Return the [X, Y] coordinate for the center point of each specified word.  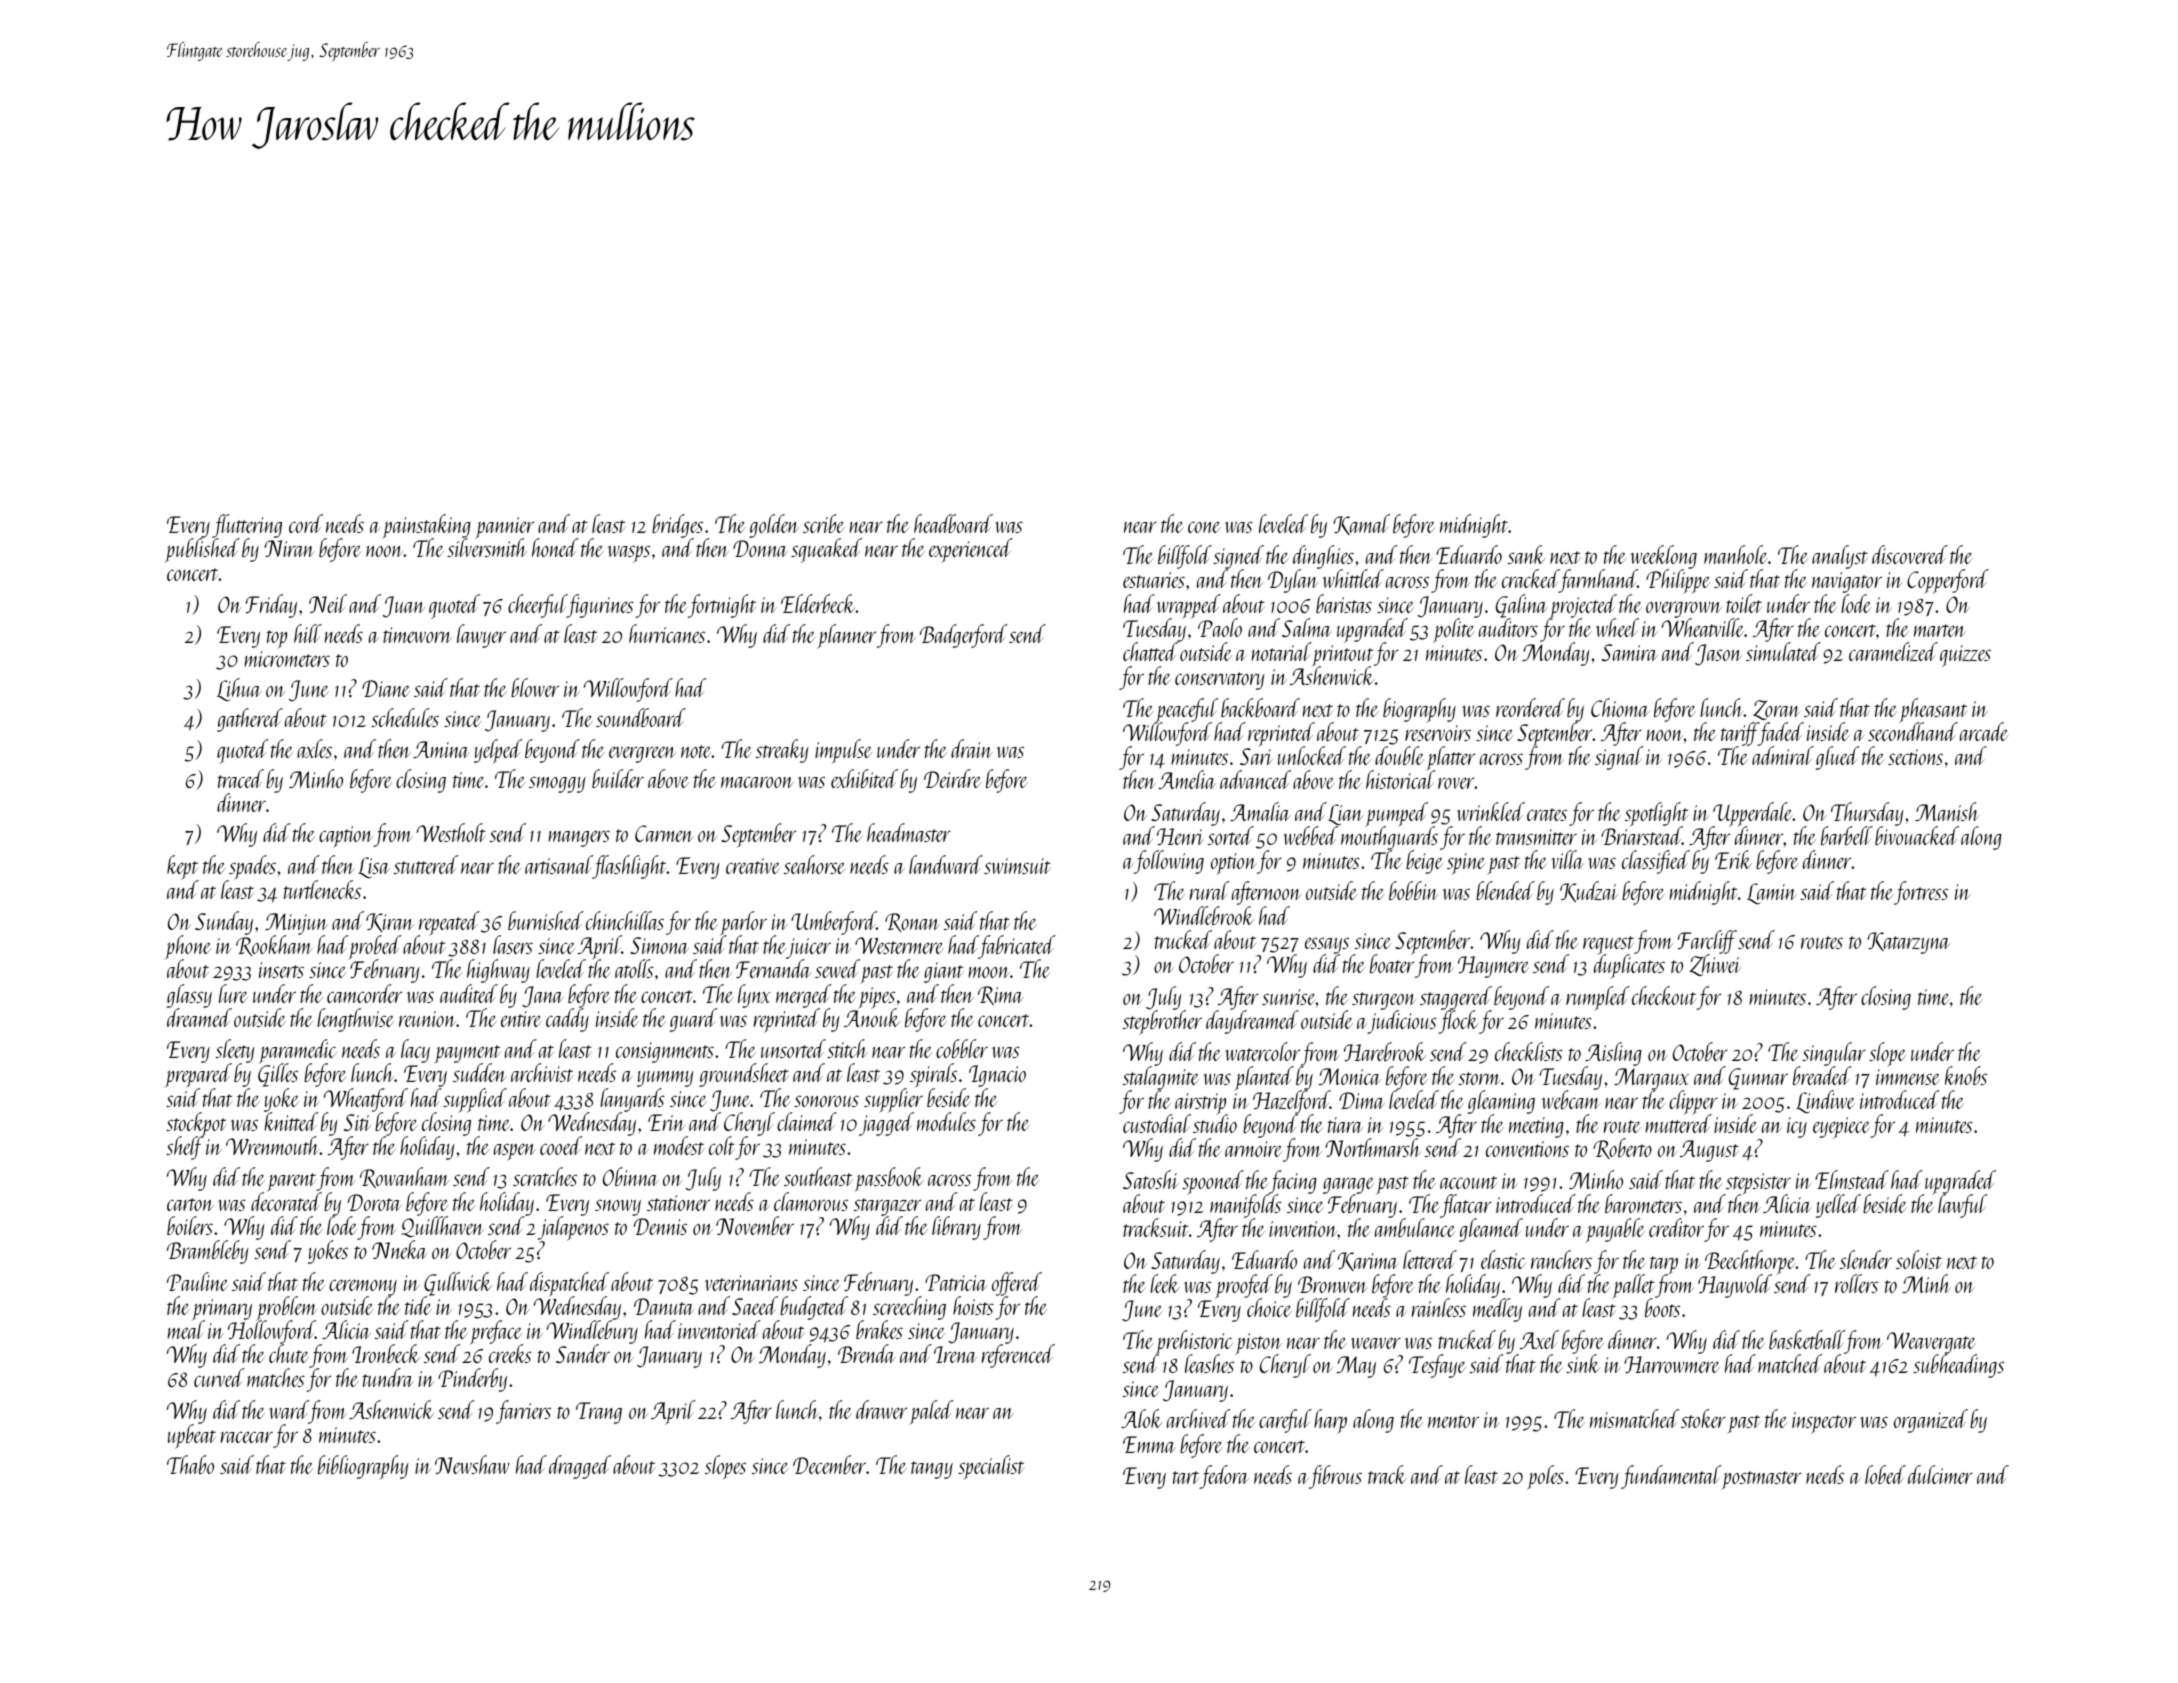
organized [1931, 1421]
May [1356, 1367]
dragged [580, 1467]
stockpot [196, 1124]
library [956, 1228]
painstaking [426, 526]
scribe [824, 523]
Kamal [1361, 524]
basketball [1807, 1339]
